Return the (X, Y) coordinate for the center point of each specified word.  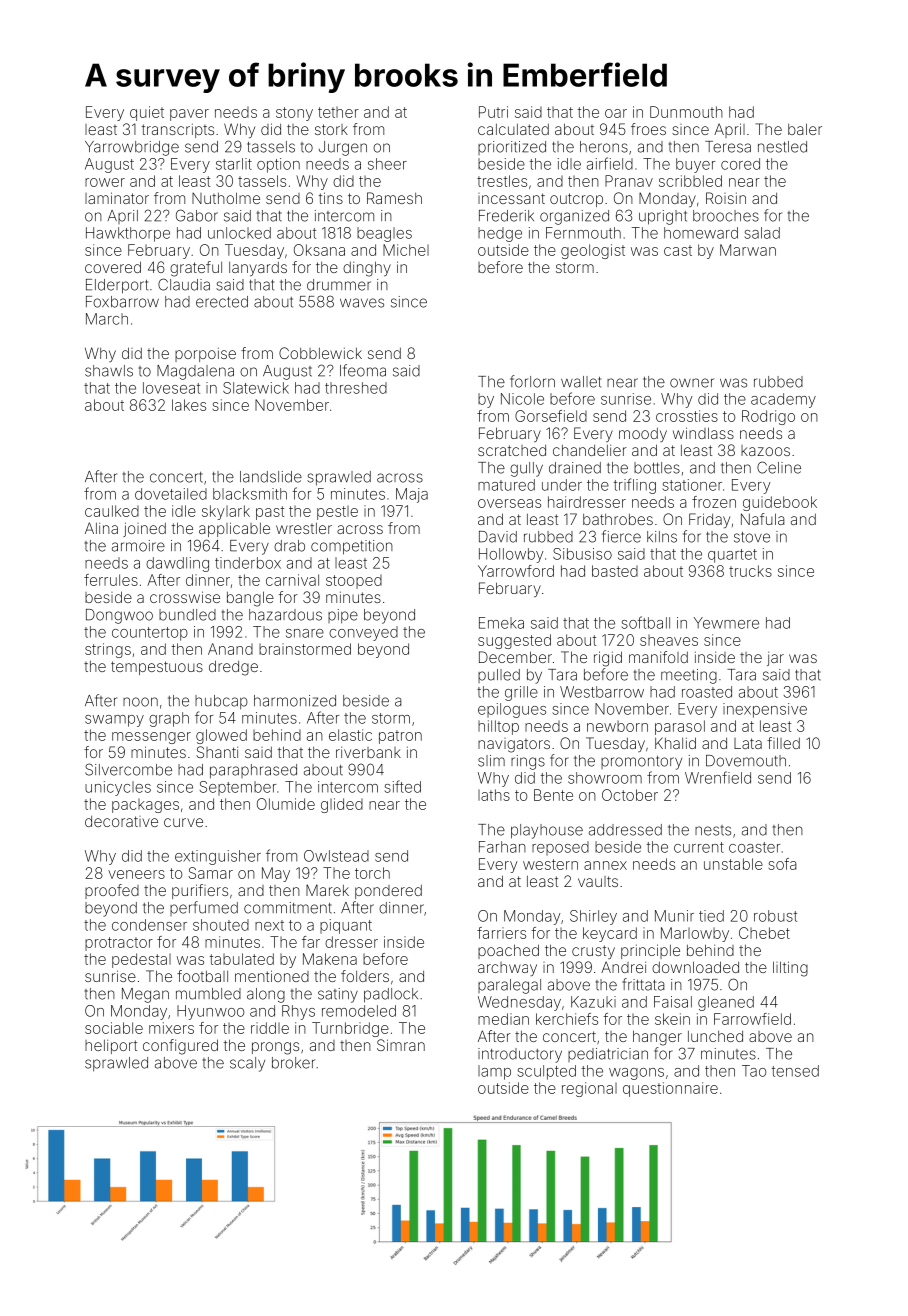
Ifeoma (363, 370)
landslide (271, 477)
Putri (493, 112)
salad (762, 233)
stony (294, 114)
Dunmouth (686, 112)
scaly (247, 1064)
